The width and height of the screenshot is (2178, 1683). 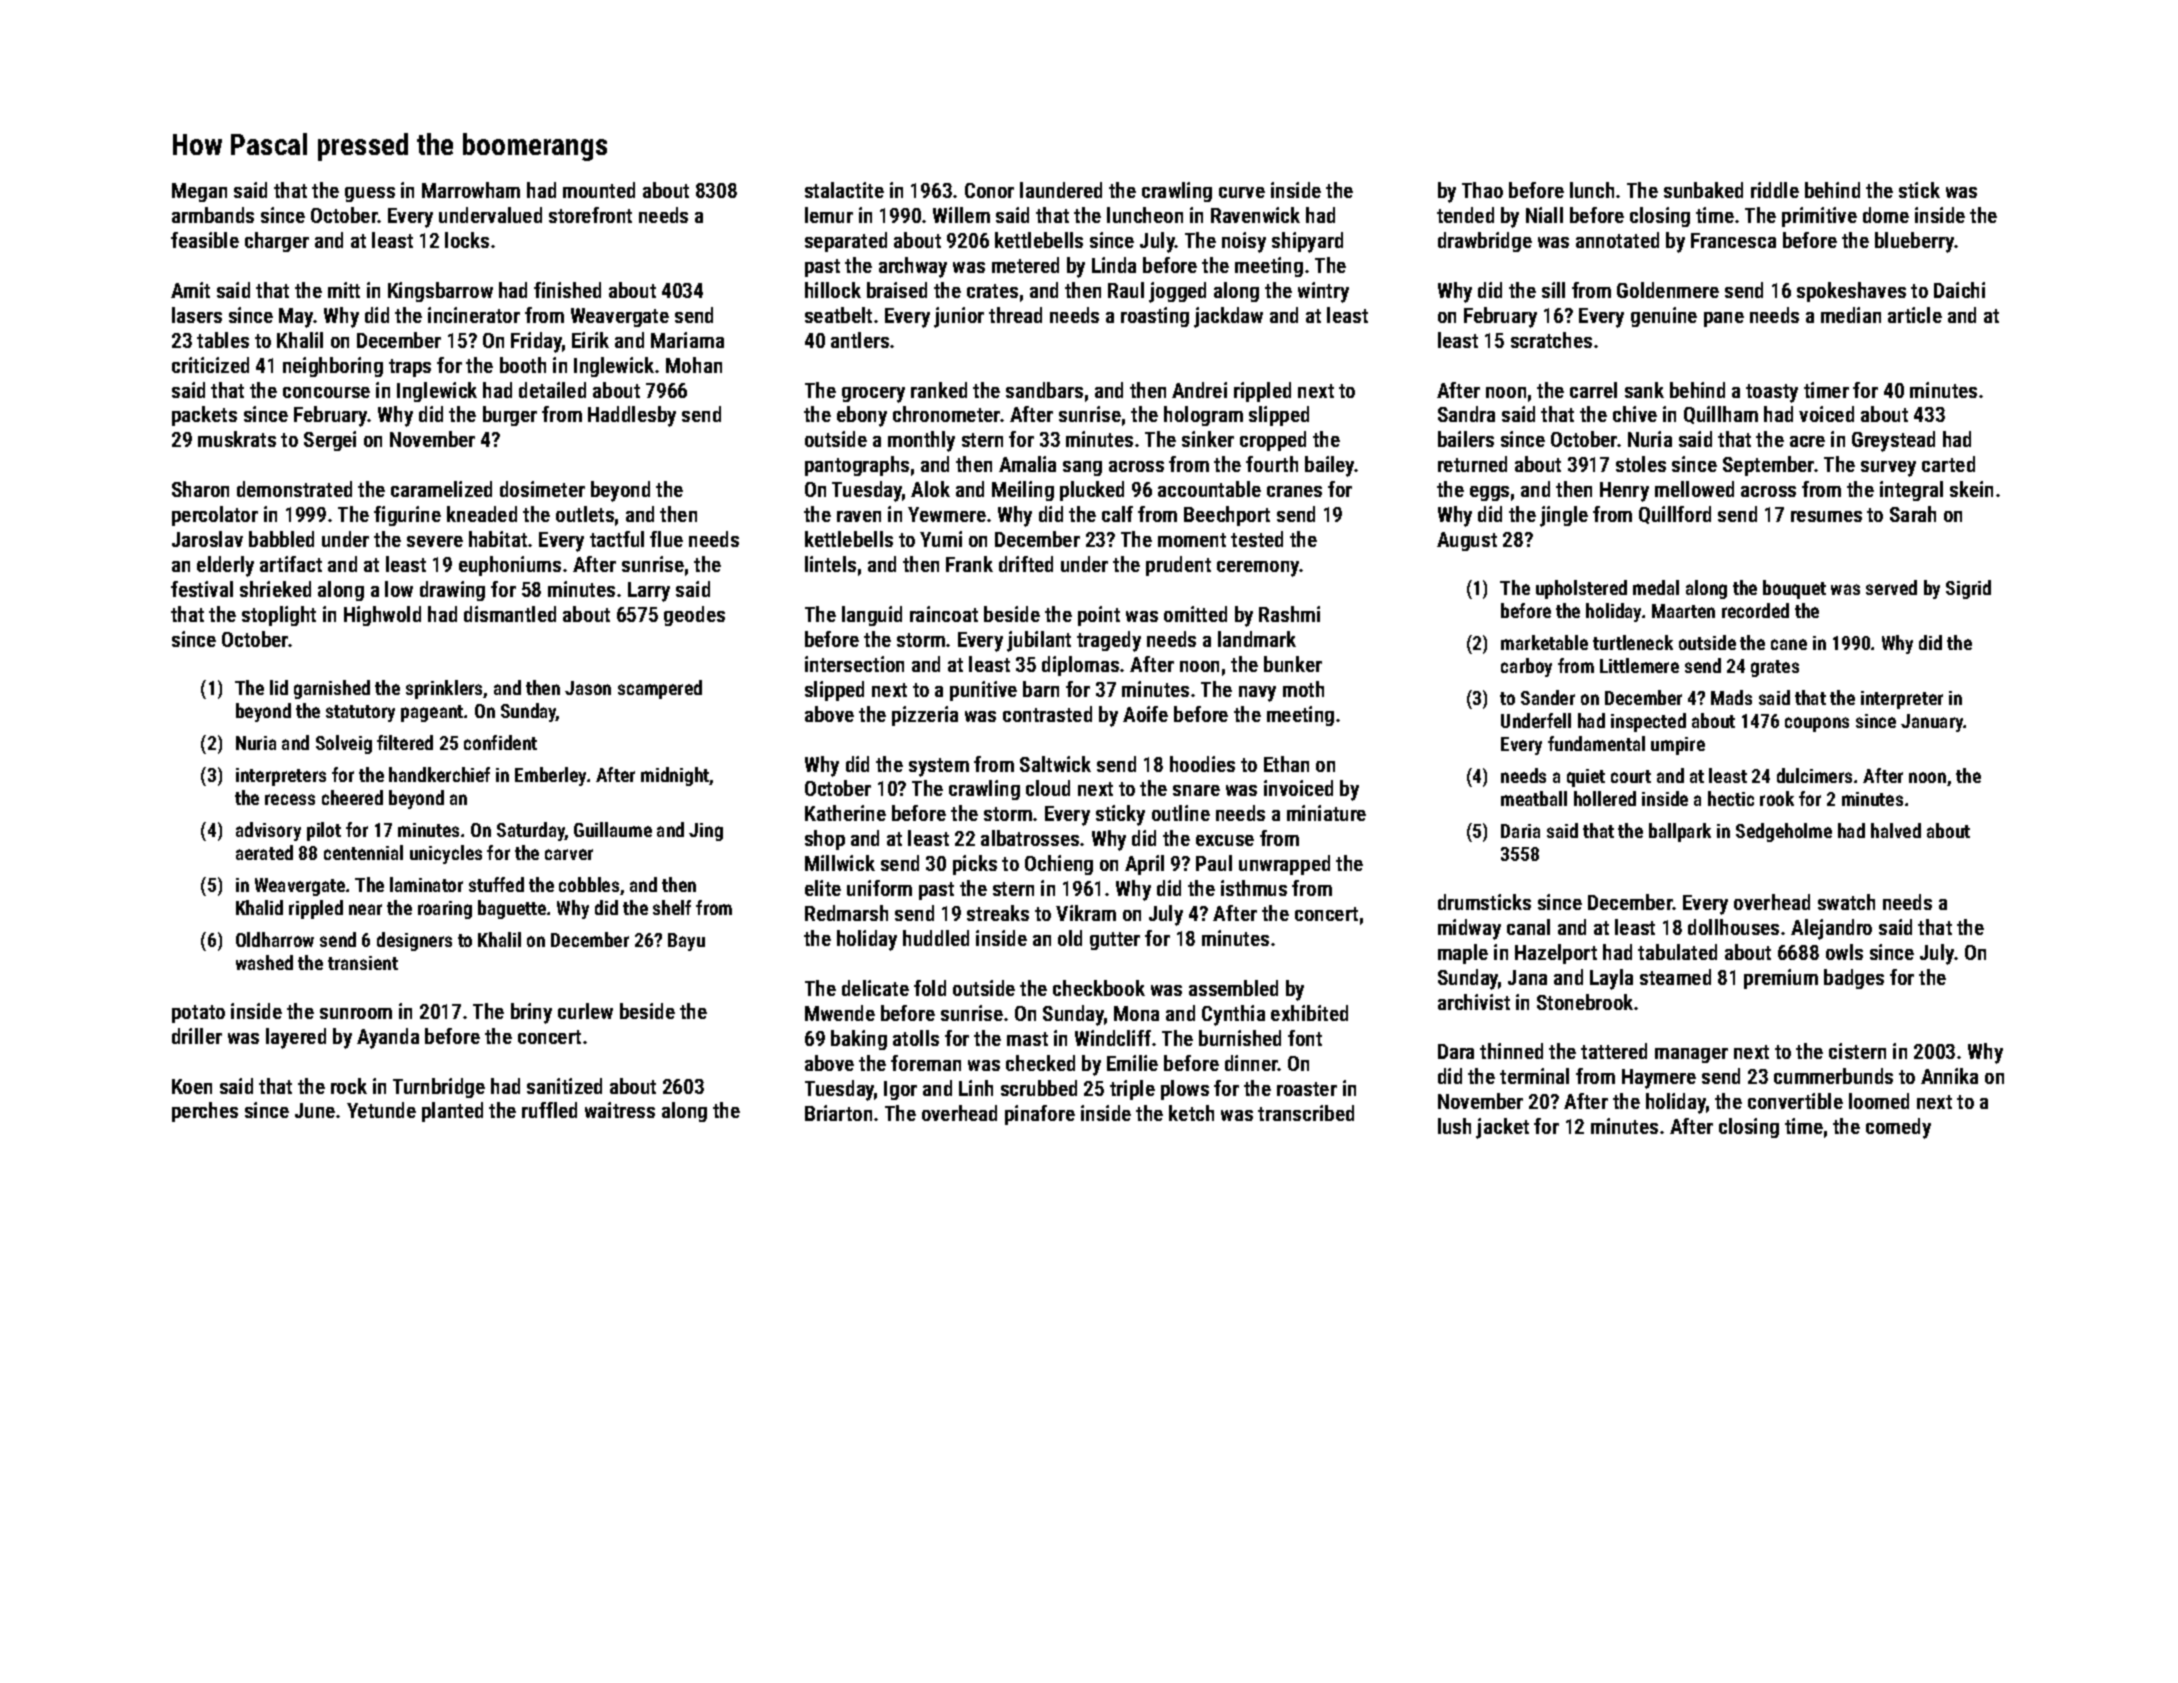 I want to click on comedy, so click(x=1898, y=1128).
